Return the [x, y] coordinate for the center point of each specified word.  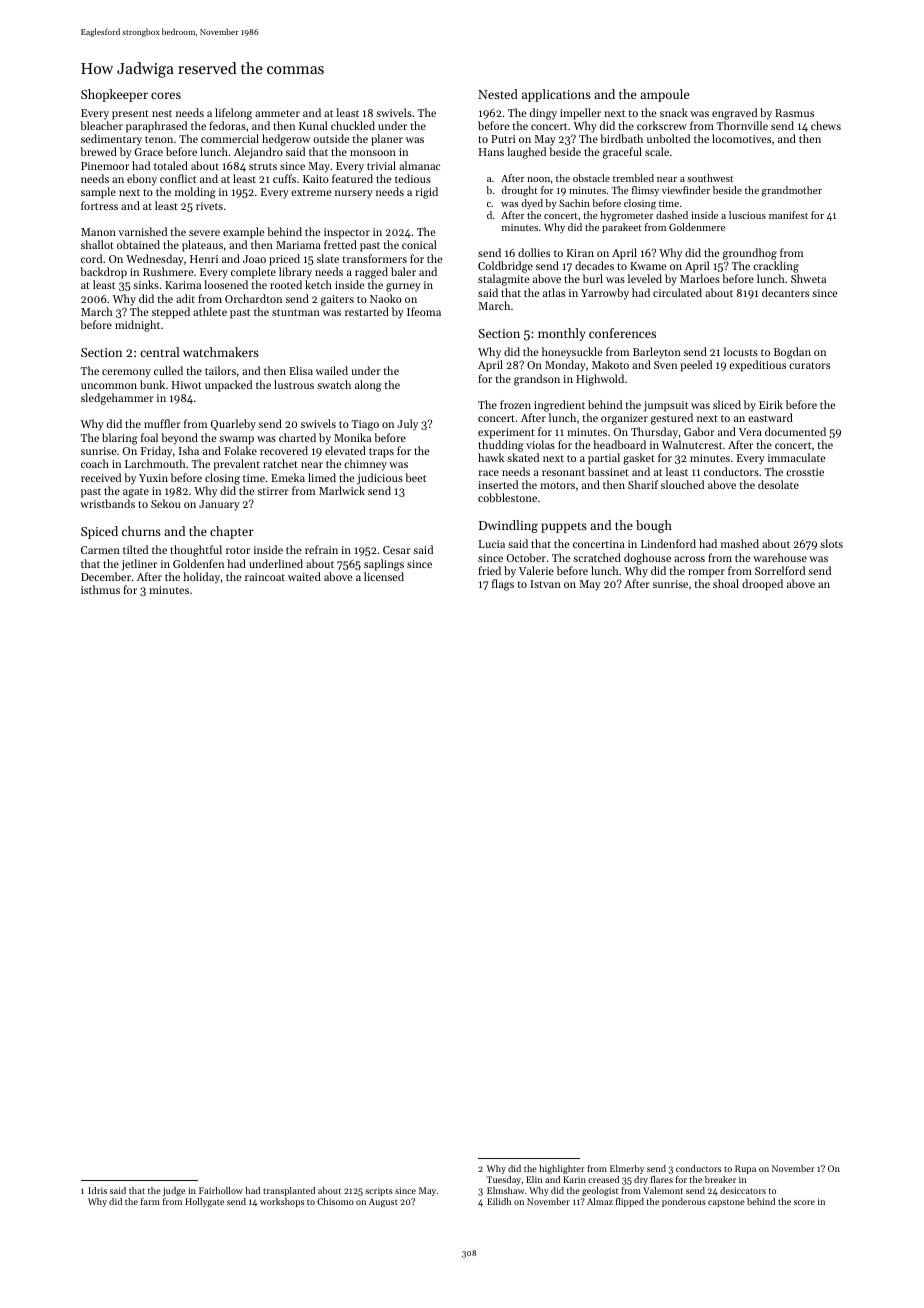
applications [556, 95]
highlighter [562, 1169]
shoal [726, 583]
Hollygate [204, 1202]
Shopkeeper [114, 95]
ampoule [664, 95]
